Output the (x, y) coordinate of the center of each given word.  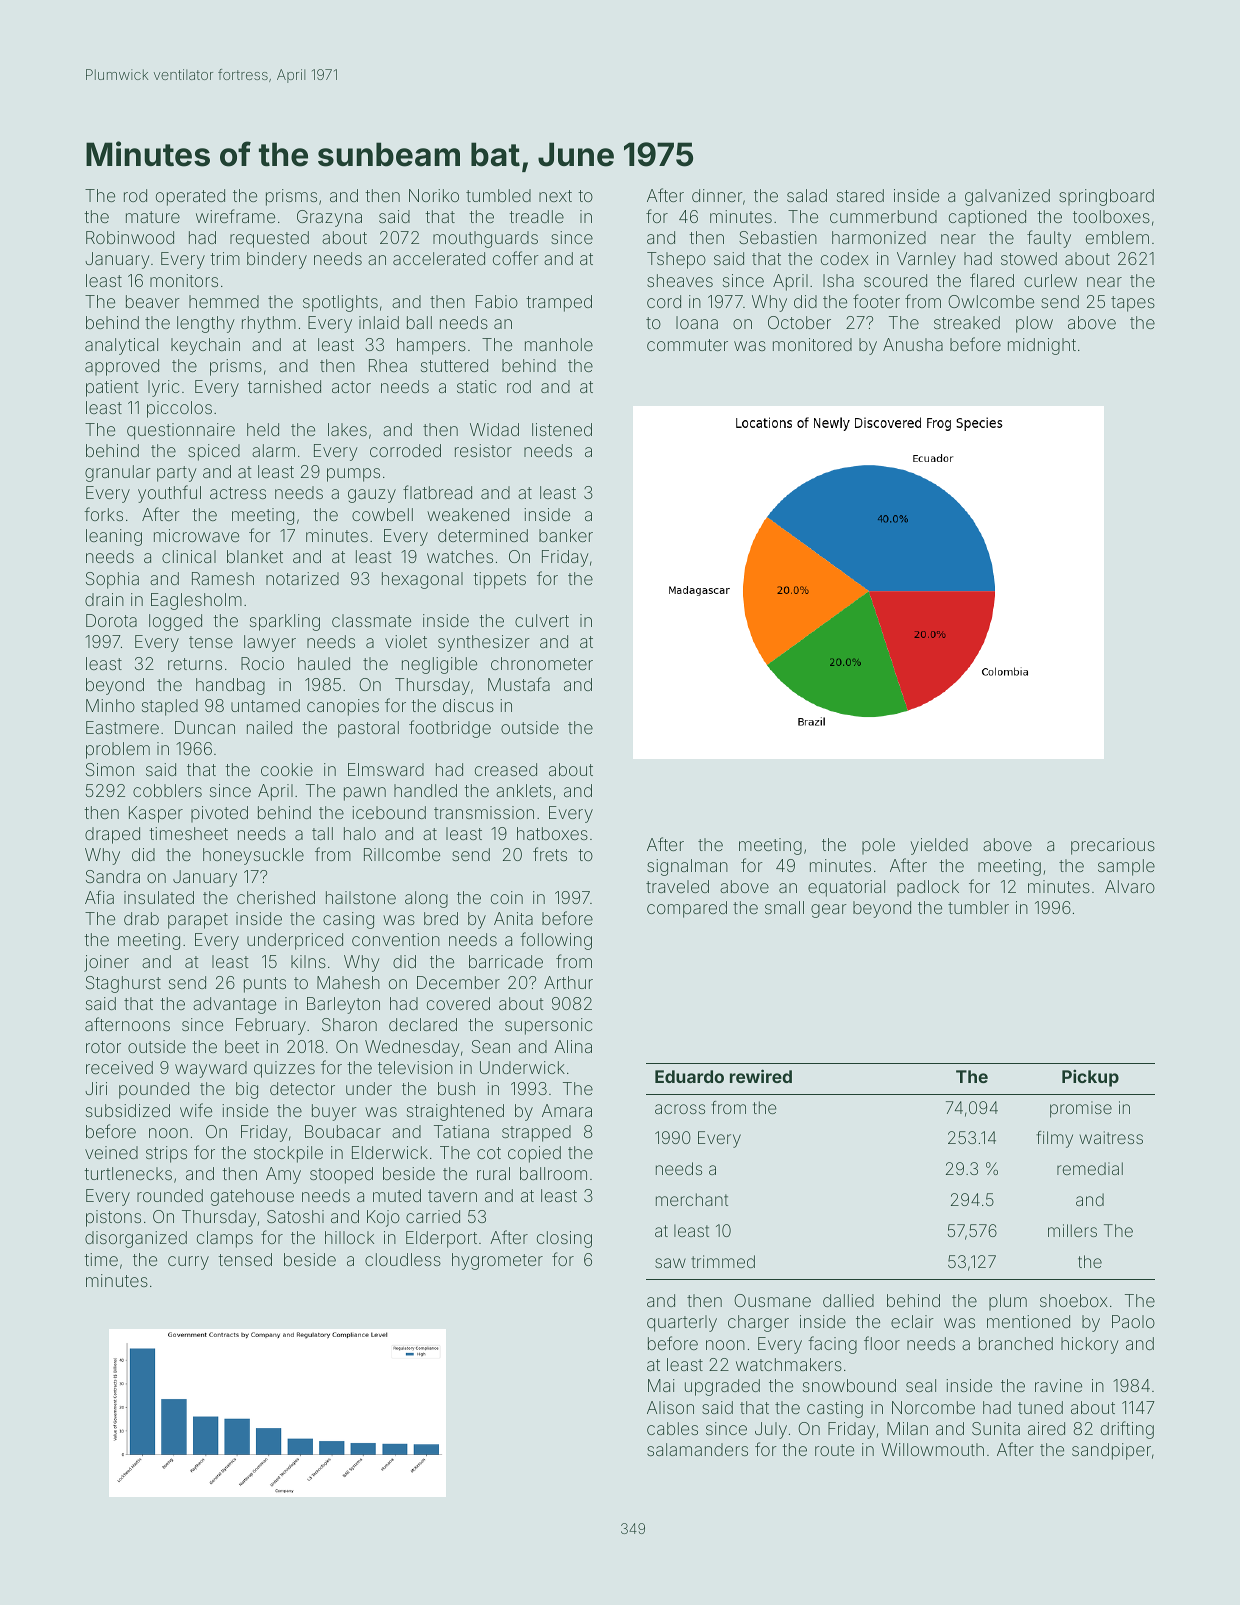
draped (112, 835)
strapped (536, 1133)
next (555, 196)
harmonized (879, 237)
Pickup (1090, 1078)
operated (190, 197)
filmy (1054, 1139)
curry (188, 1263)
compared (687, 909)
